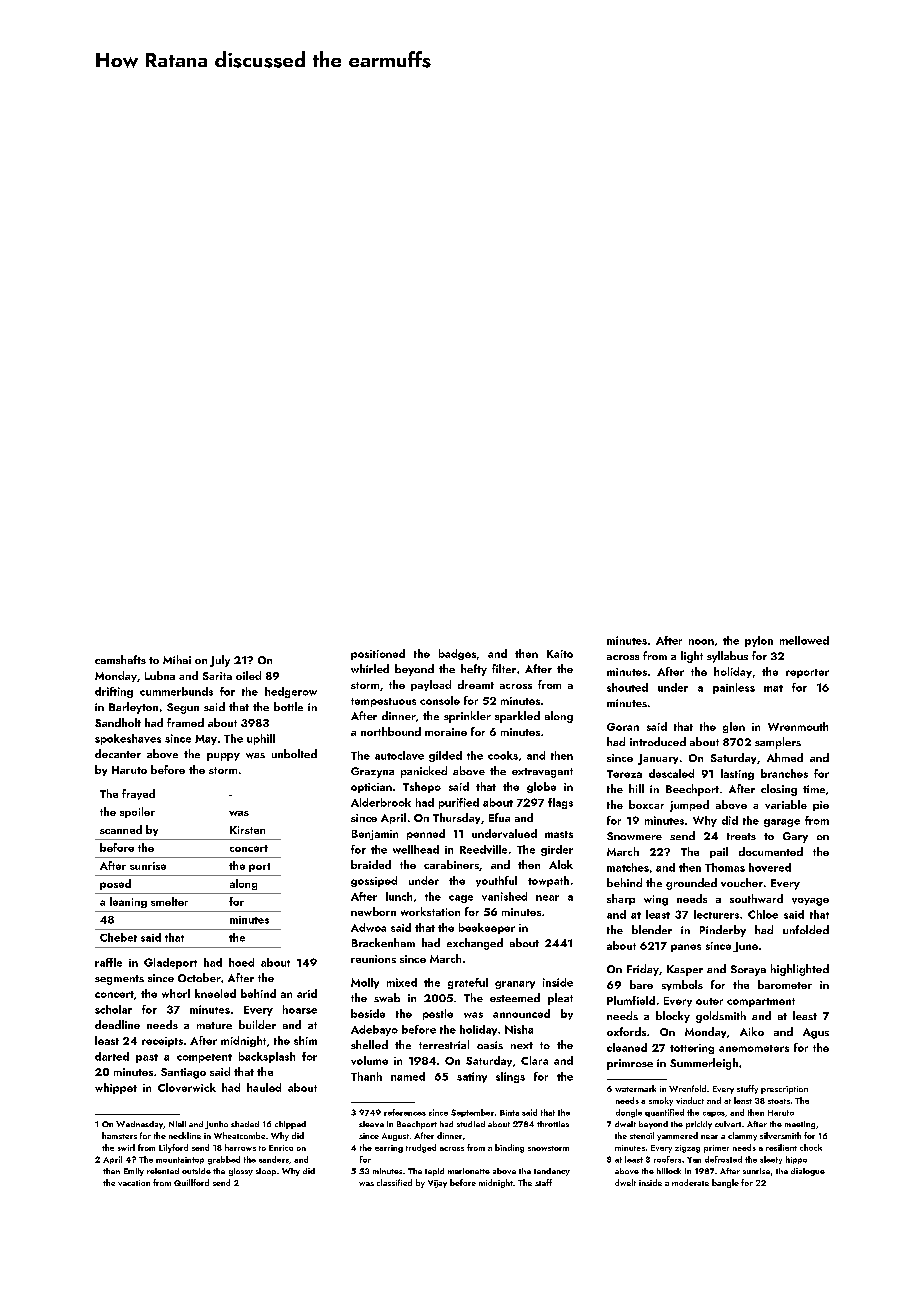  What do you see at coordinates (804, 640) in the screenshot?
I see `mellowed` at bounding box center [804, 640].
